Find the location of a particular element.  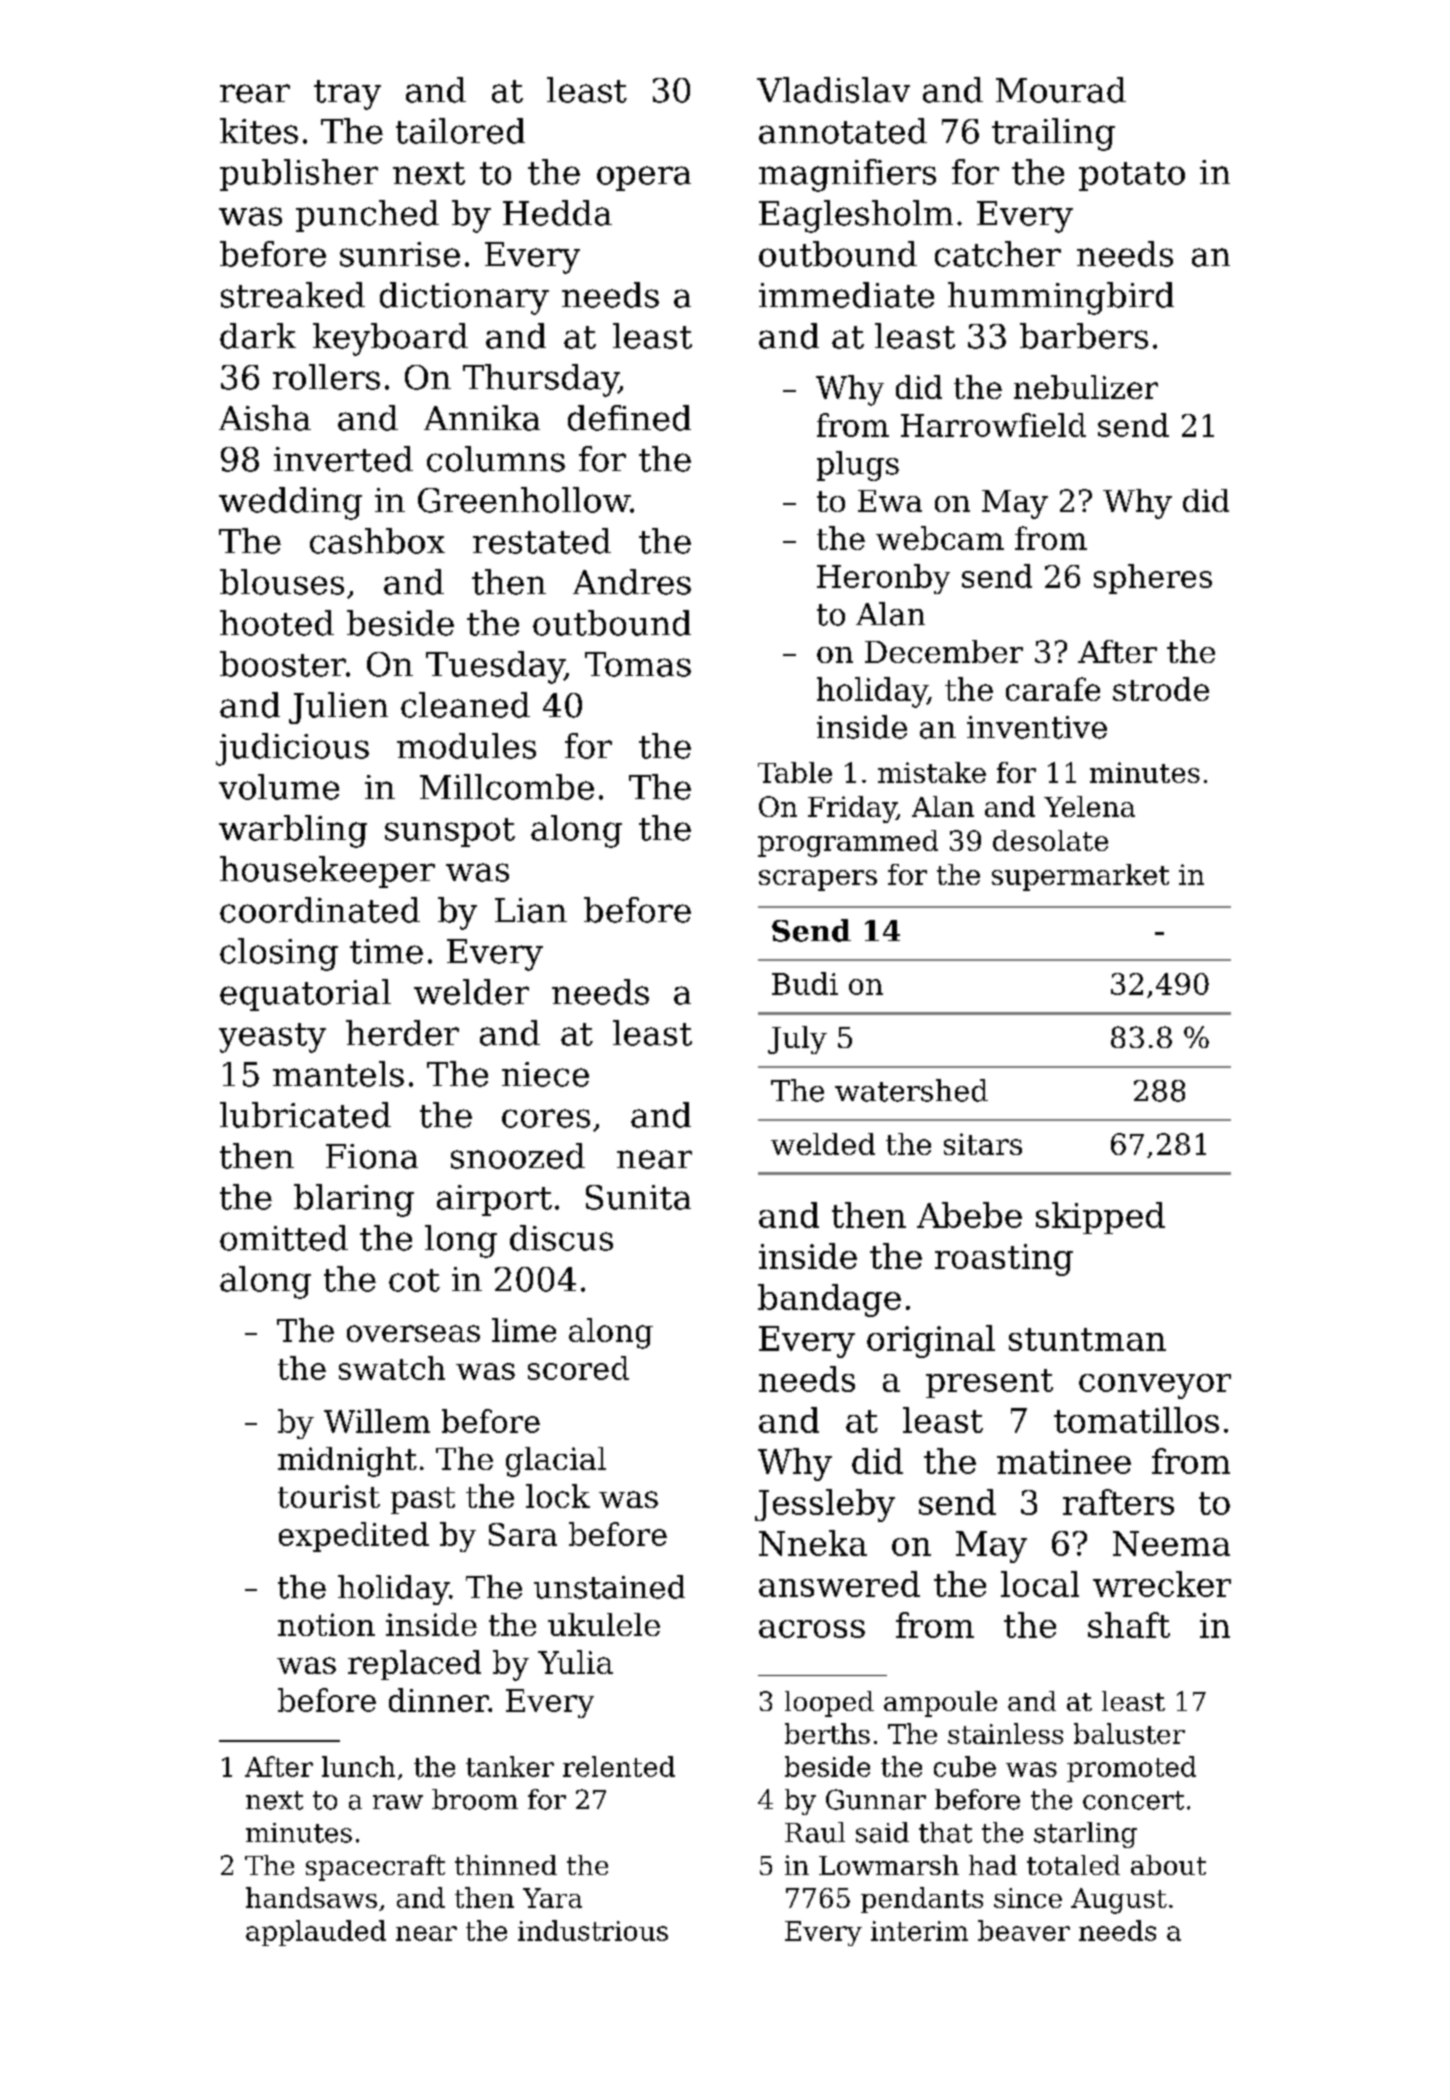

wedding is located at coordinates (290, 503).
